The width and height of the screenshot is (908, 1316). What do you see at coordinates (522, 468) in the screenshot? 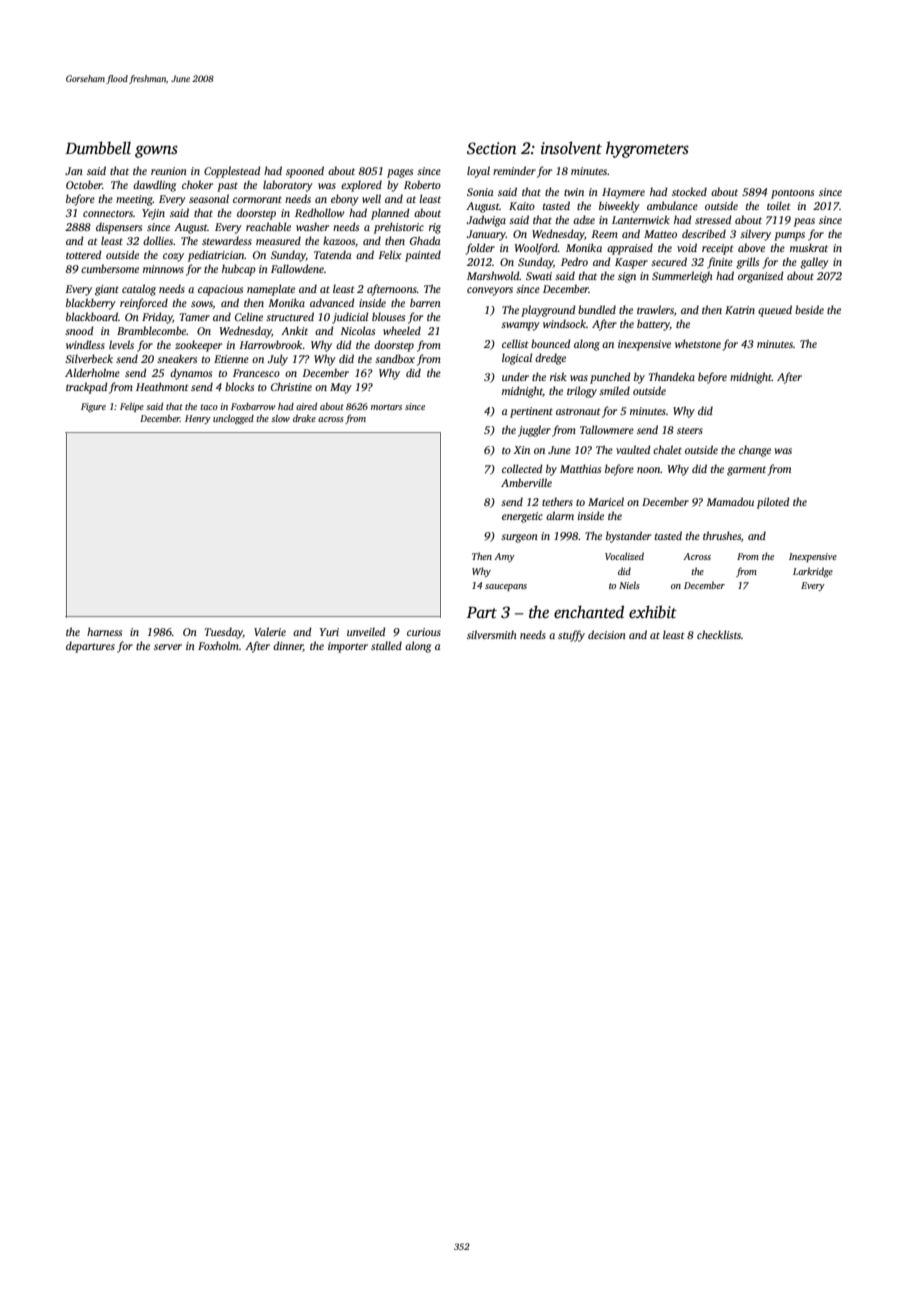
I see `collected` at bounding box center [522, 468].
